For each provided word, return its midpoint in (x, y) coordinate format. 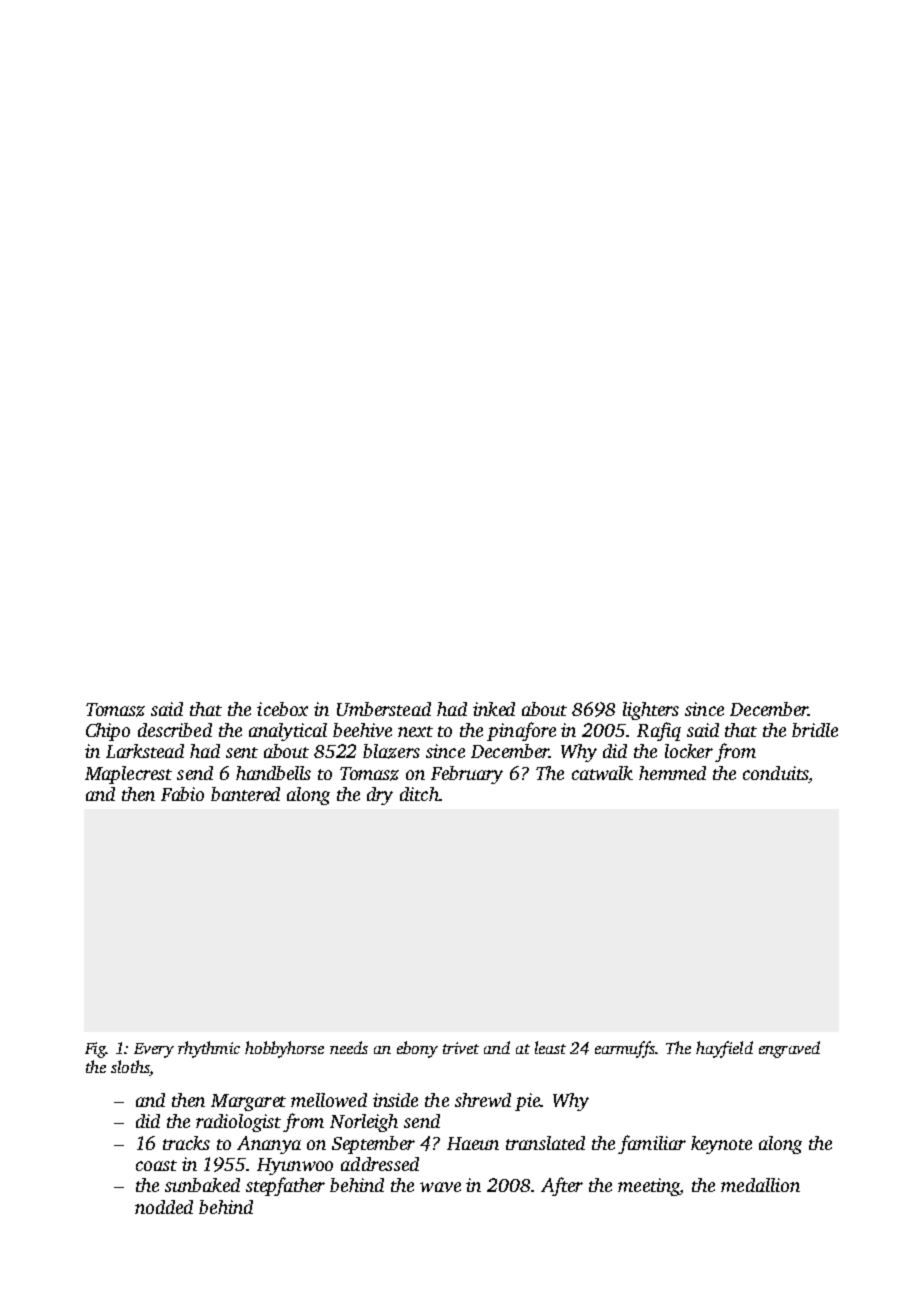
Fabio (182, 794)
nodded (164, 1207)
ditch (419, 794)
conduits (775, 773)
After (562, 1186)
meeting (649, 1187)
